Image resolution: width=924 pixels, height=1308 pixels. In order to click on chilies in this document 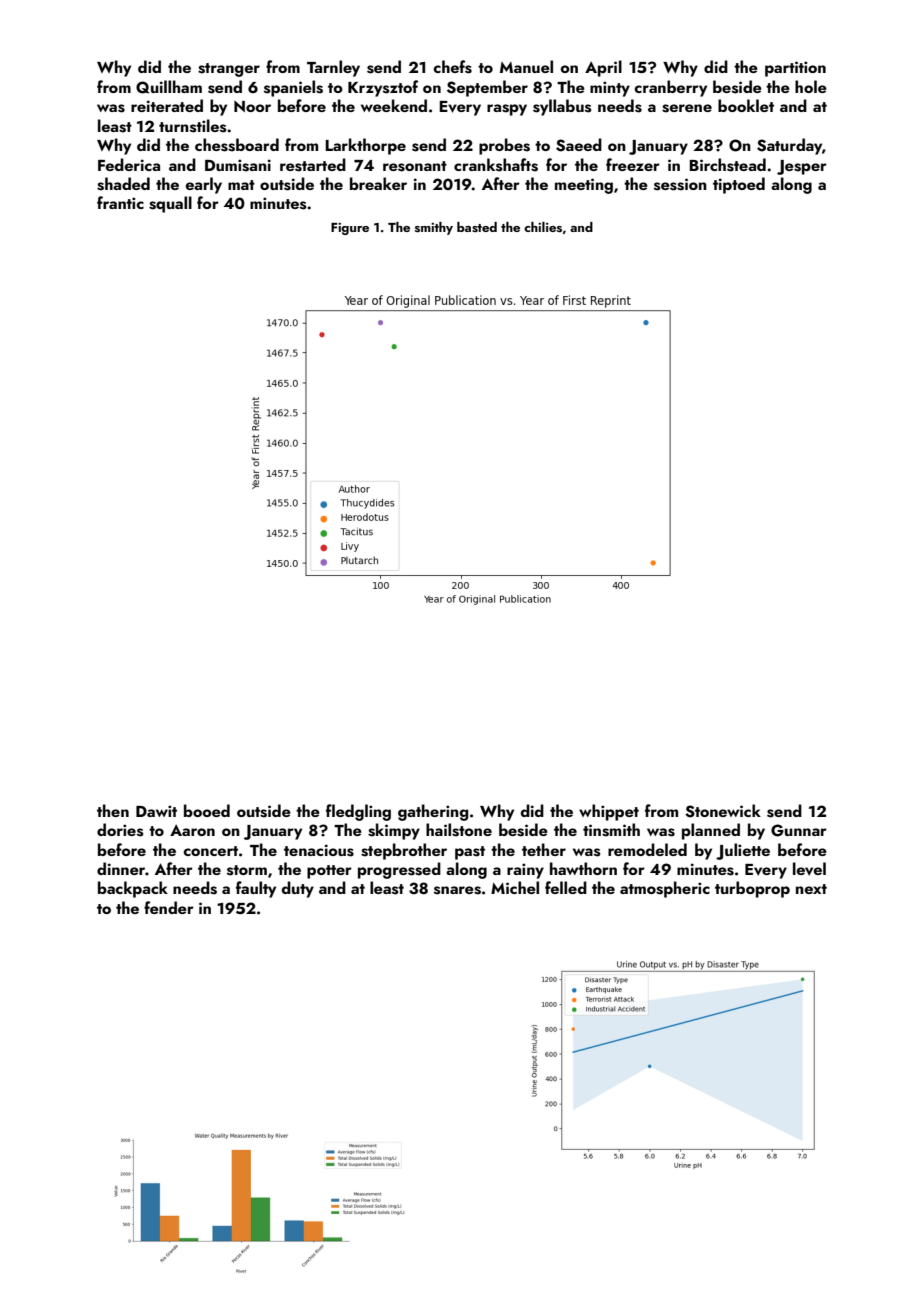, I will do `click(543, 227)`.
